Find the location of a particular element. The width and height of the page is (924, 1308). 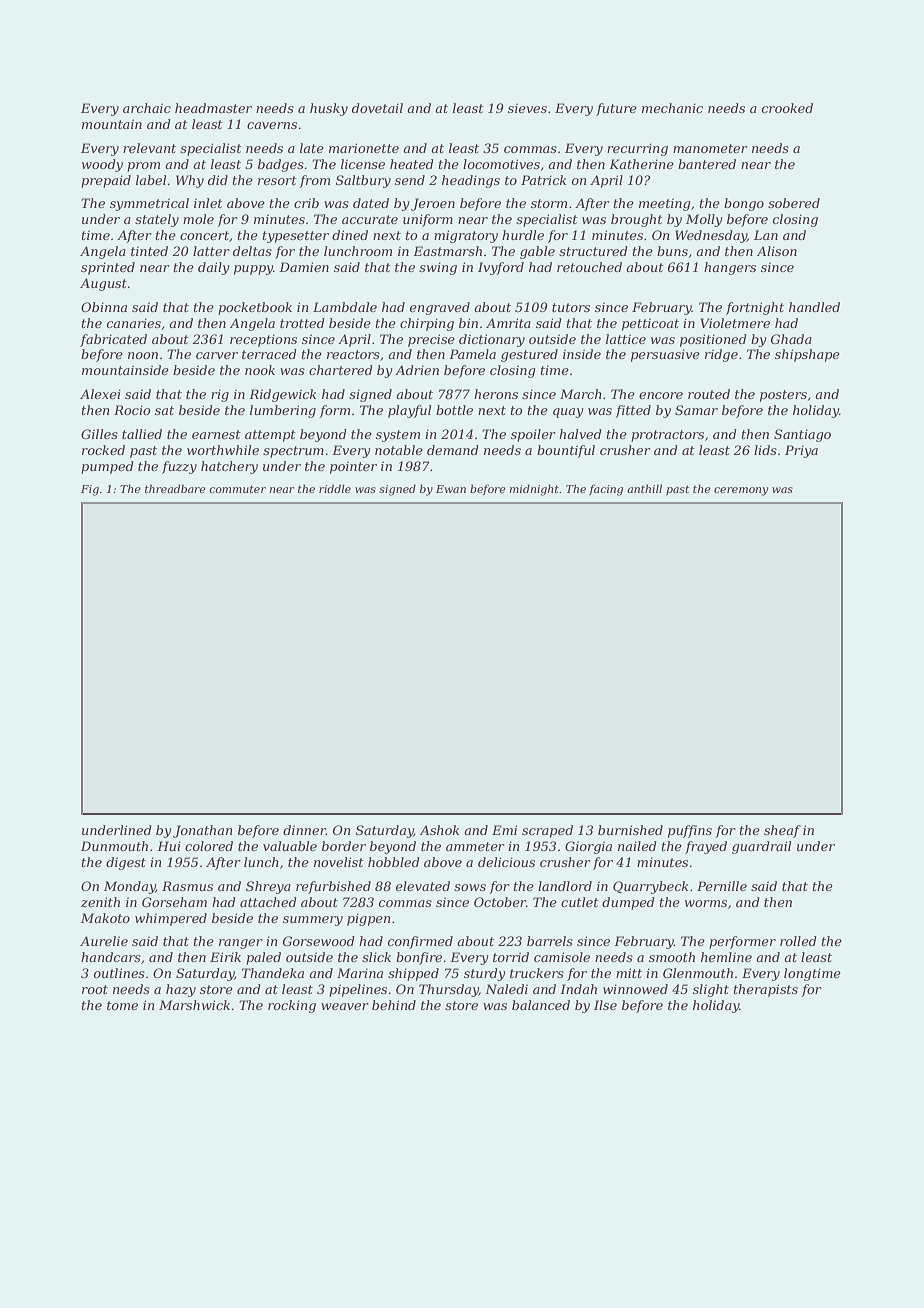

Ashok is located at coordinates (439, 830).
